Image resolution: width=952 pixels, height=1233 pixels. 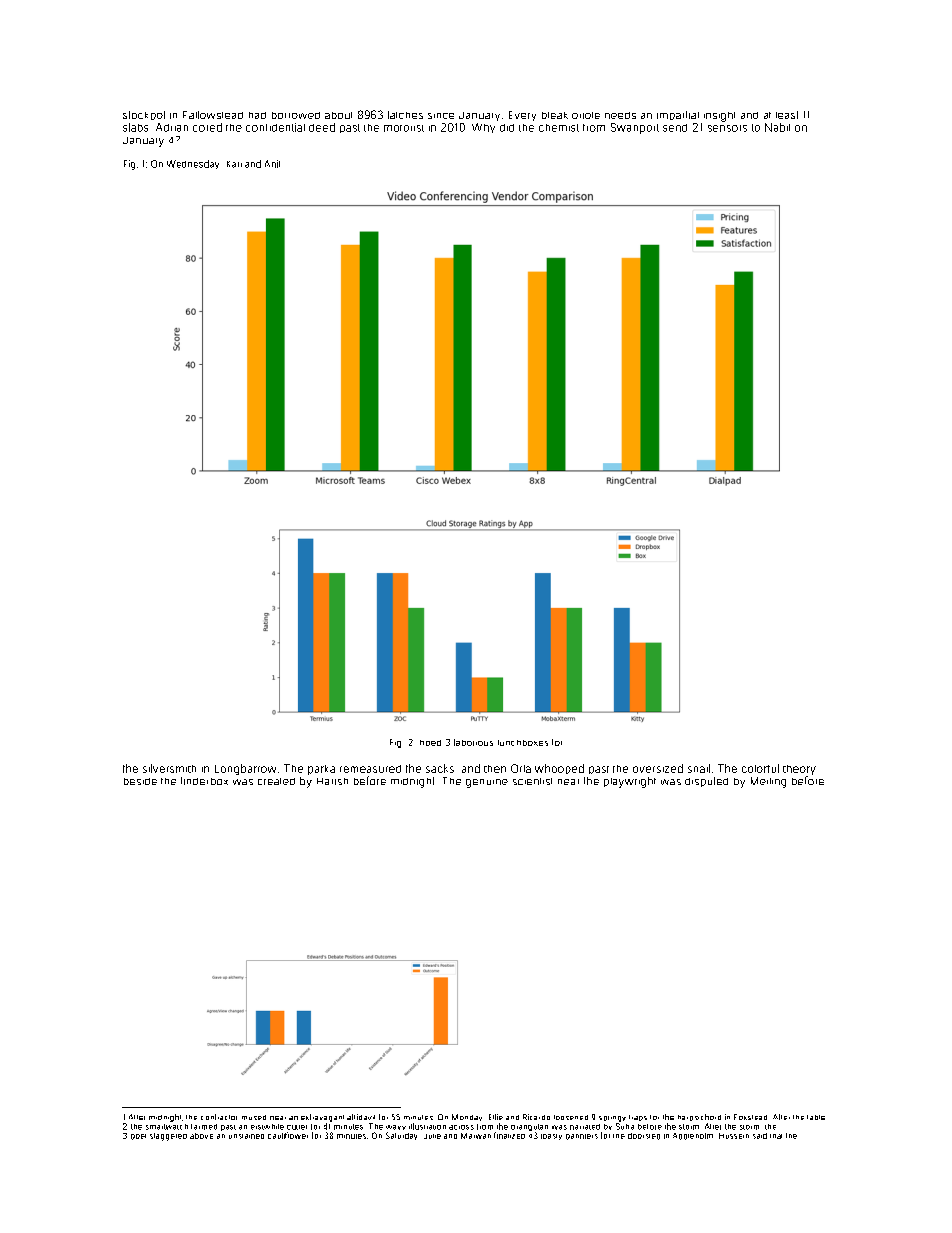 What do you see at coordinates (361, 1117) in the image?
I see `affidavit` at bounding box center [361, 1117].
